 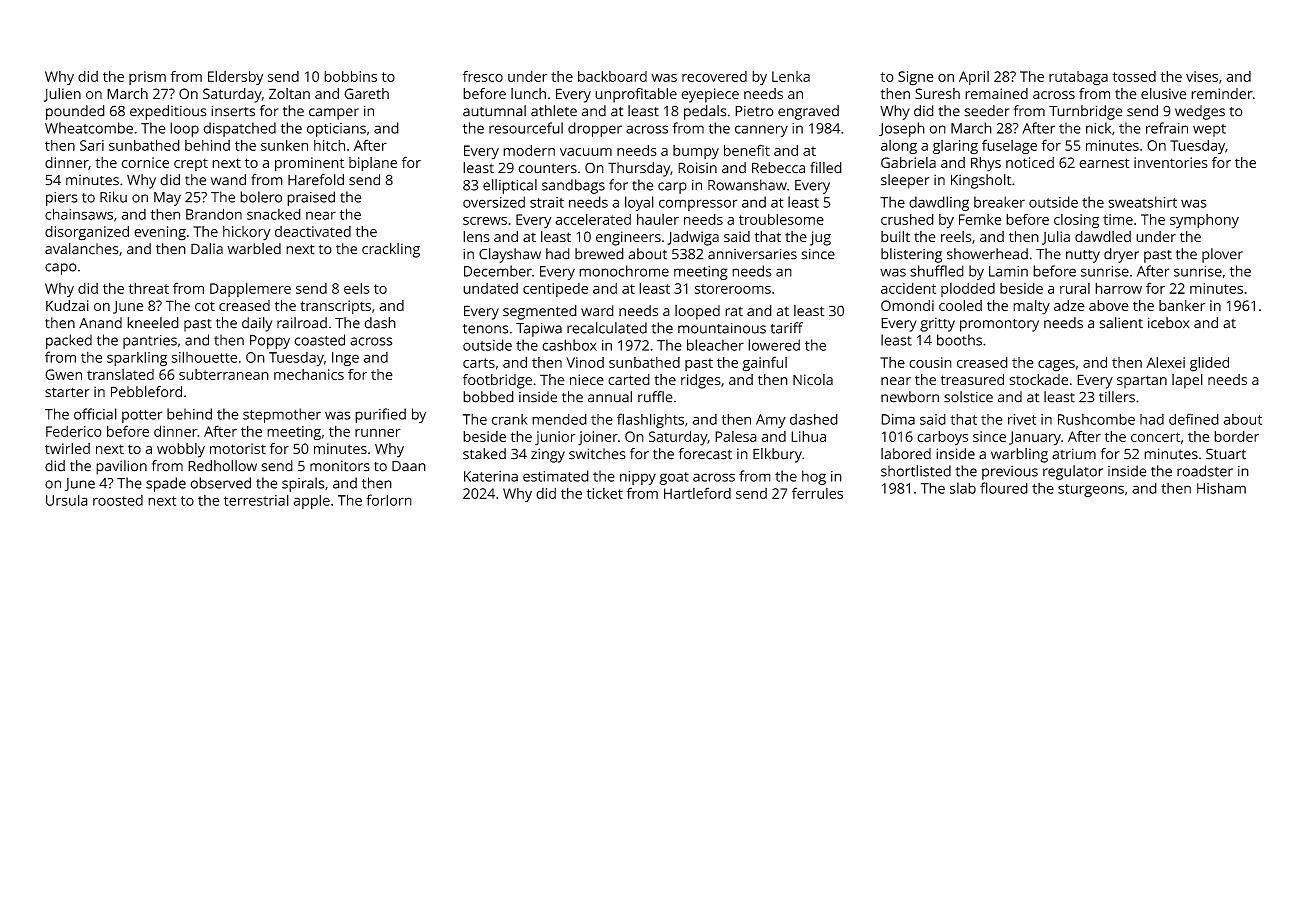 What do you see at coordinates (937, 93) in the screenshot?
I see `Suresh` at bounding box center [937, 93].
